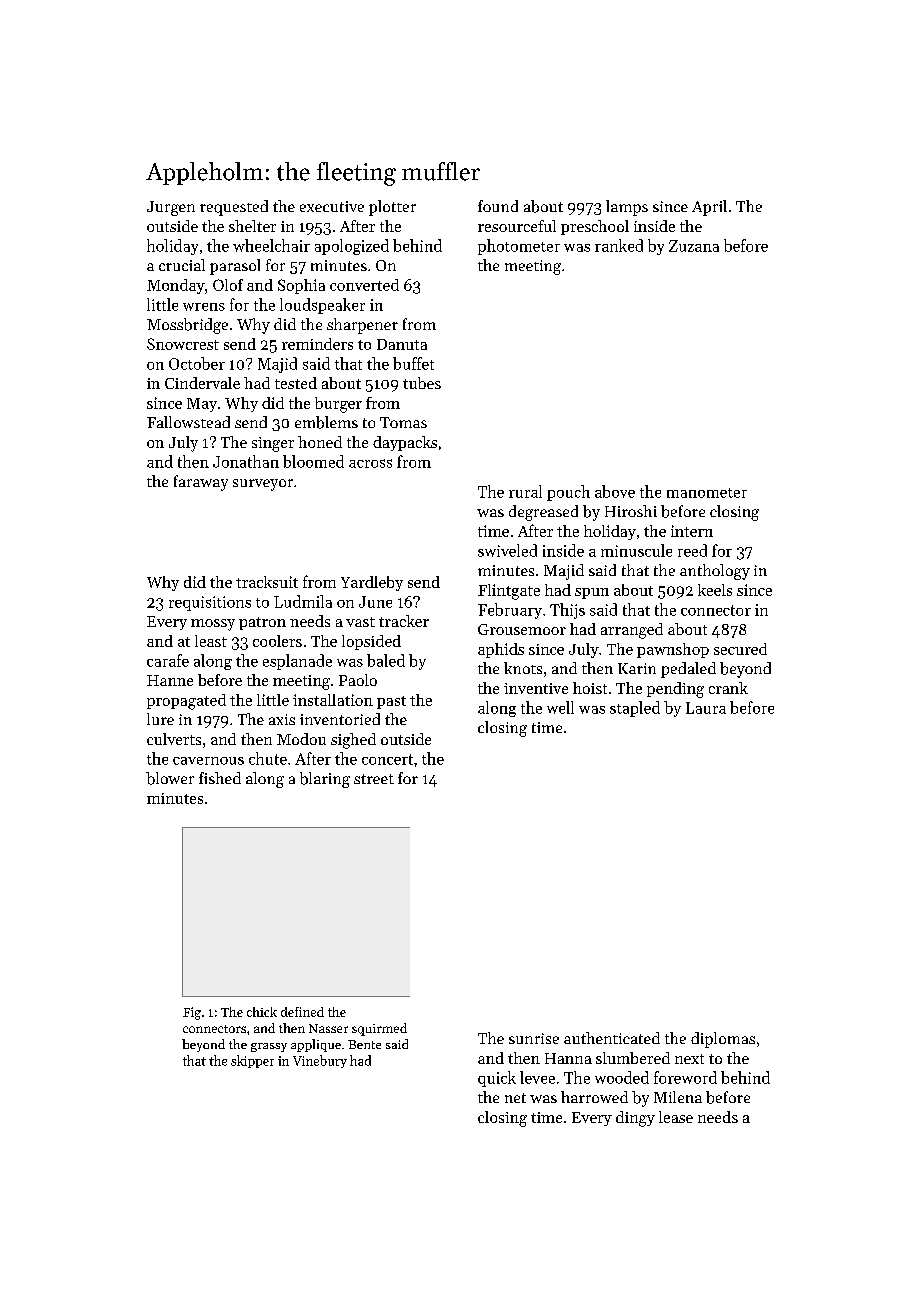 The height and width of the screenshot is (1311, 924). Describe the element at coordinates (707, 493) in the screenshot. I see `manometer` at that location.
